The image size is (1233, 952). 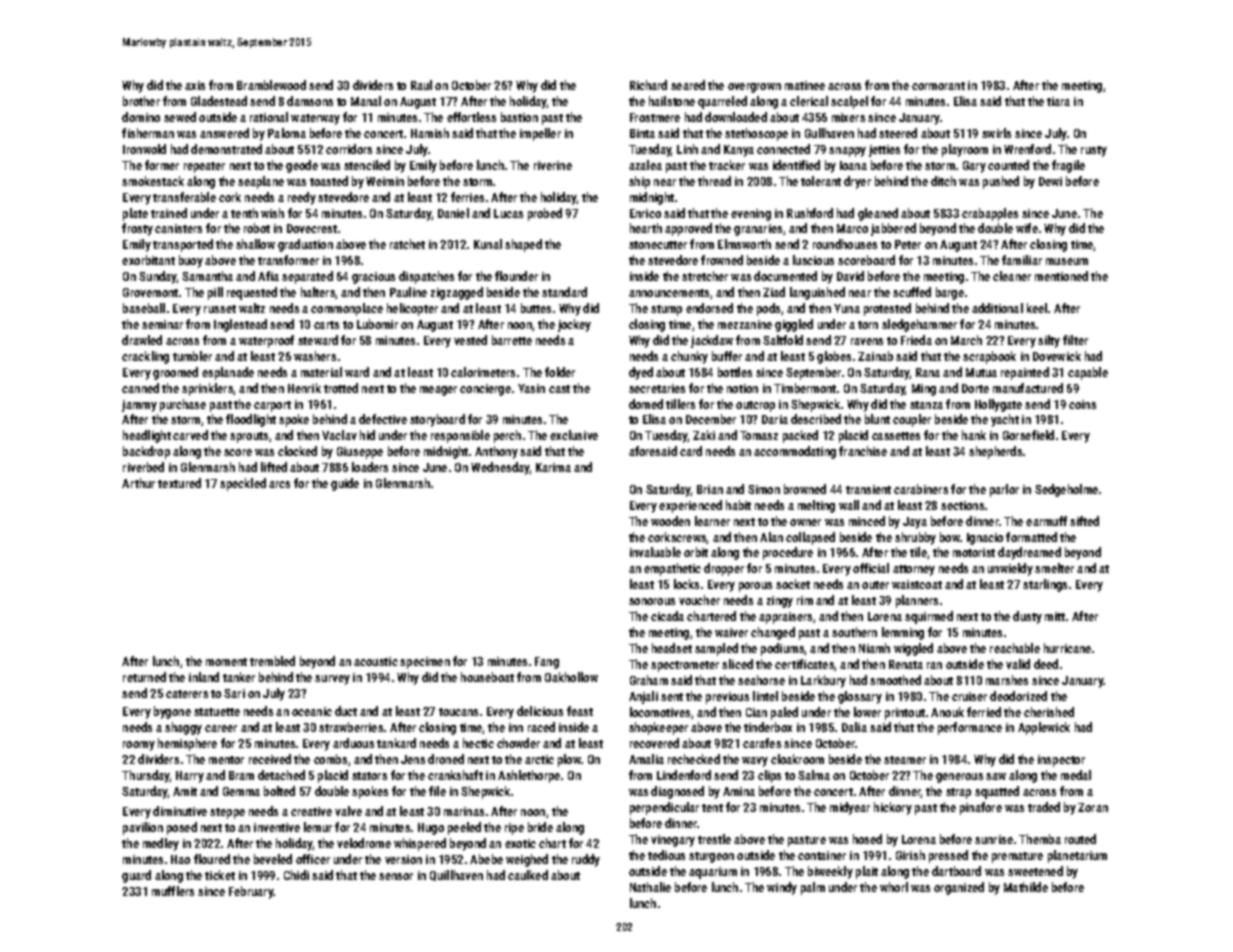 I want to click on cormorant, so click(x=938, y=86).
